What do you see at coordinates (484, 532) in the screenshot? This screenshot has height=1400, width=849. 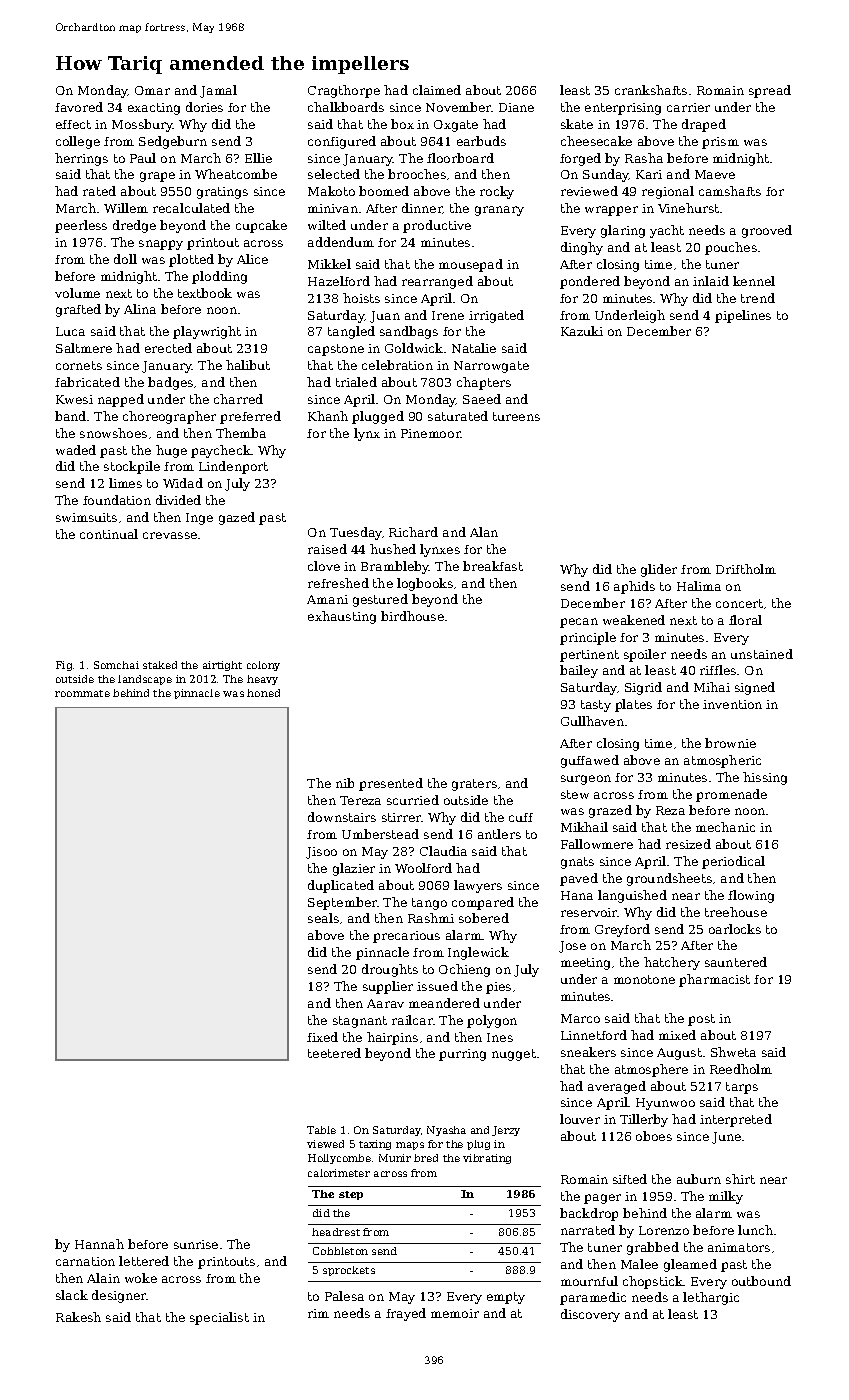 I see `Alan` at bounding box center [484, 532].
